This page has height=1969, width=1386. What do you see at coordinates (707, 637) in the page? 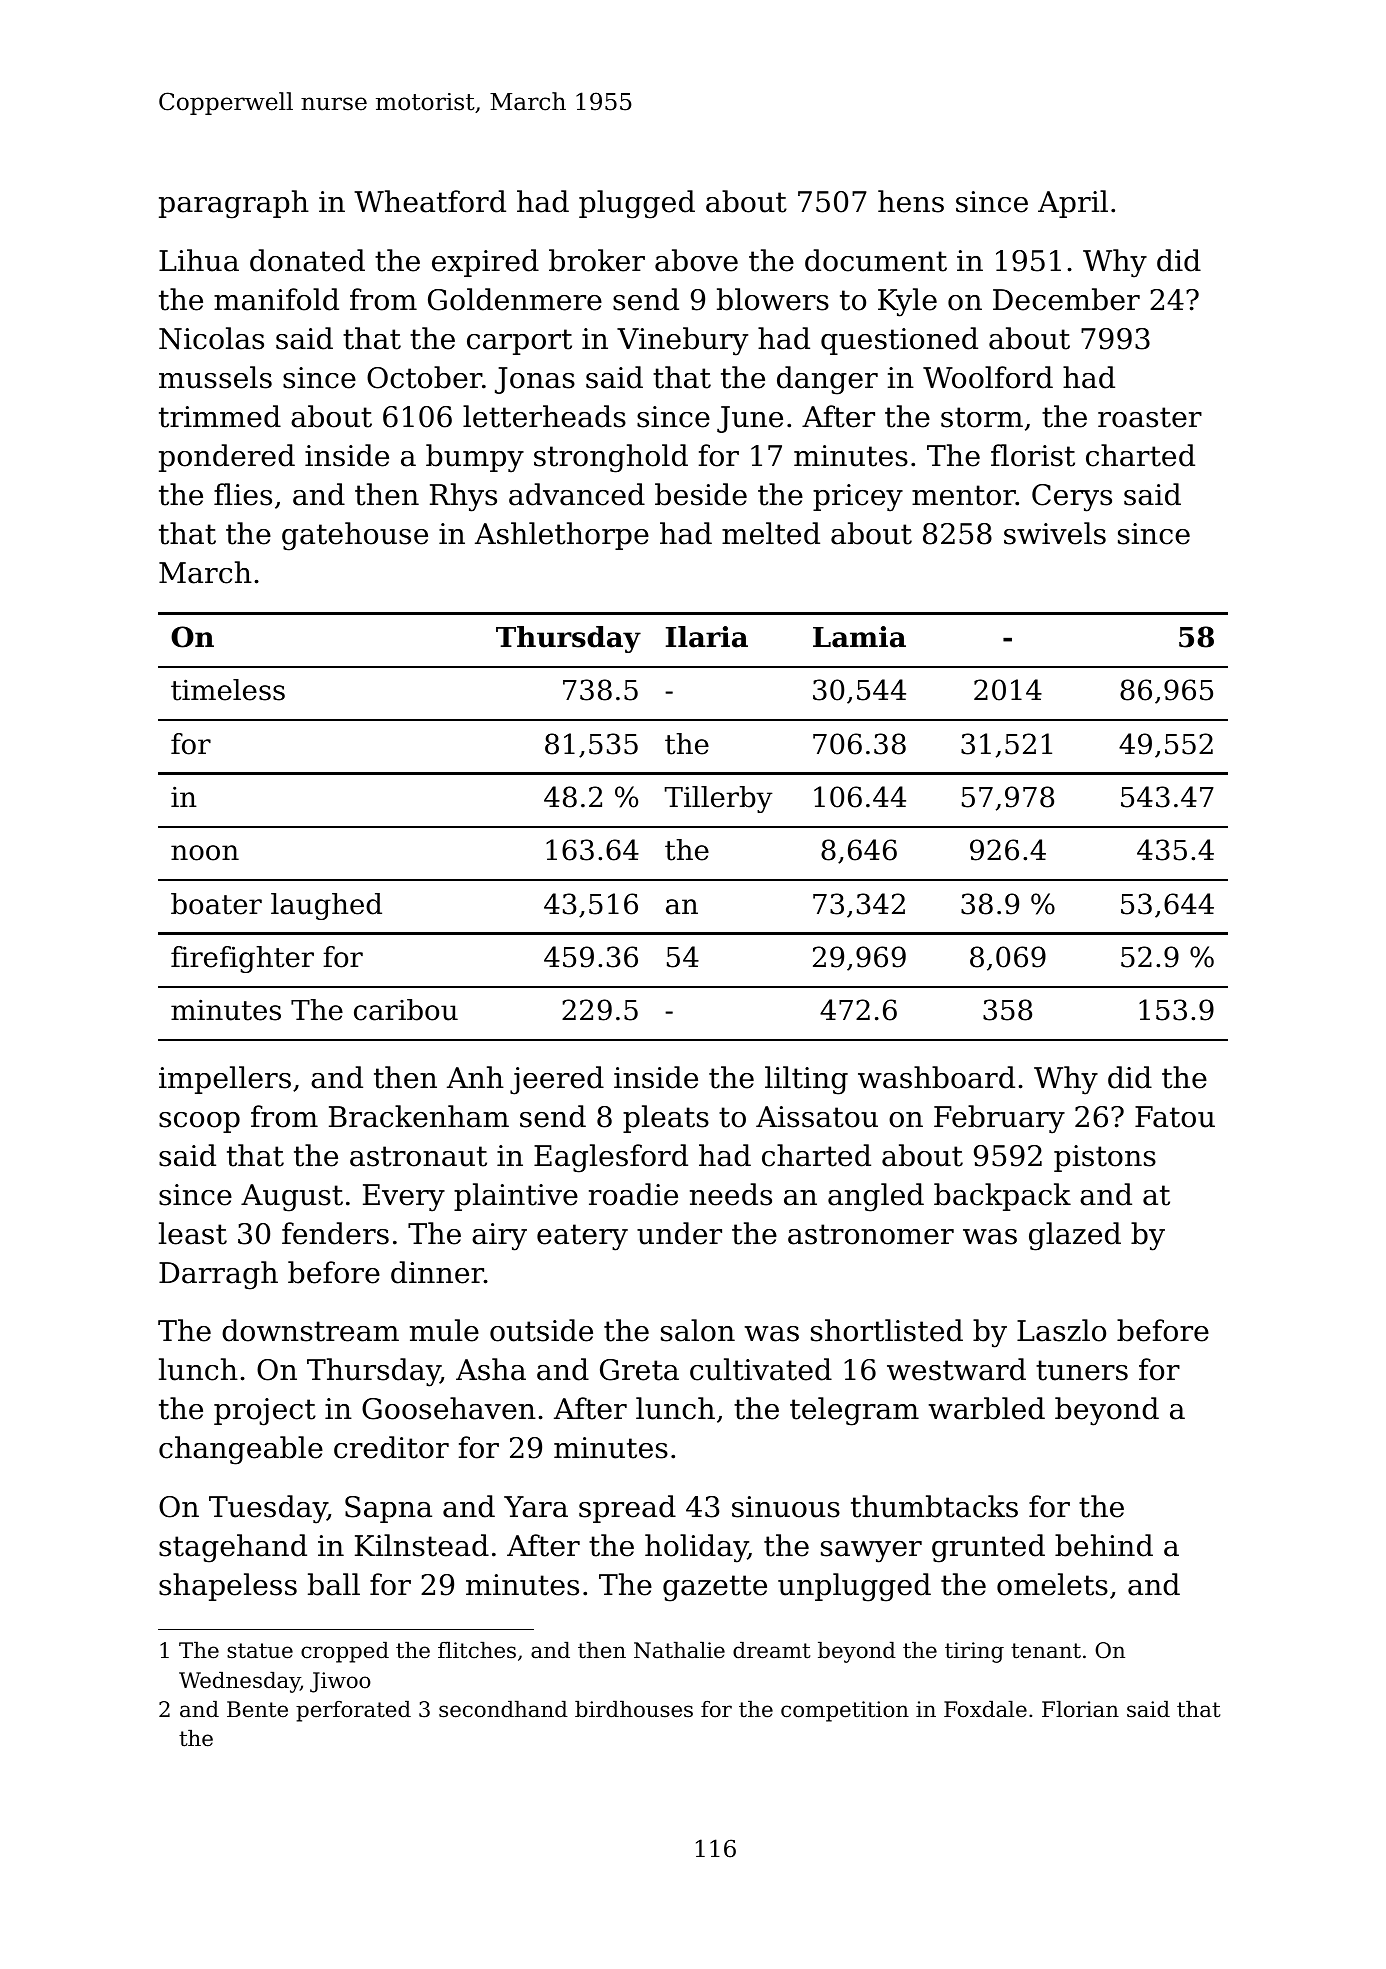
I see `Ilaria` at bounding box center [707, 637].
